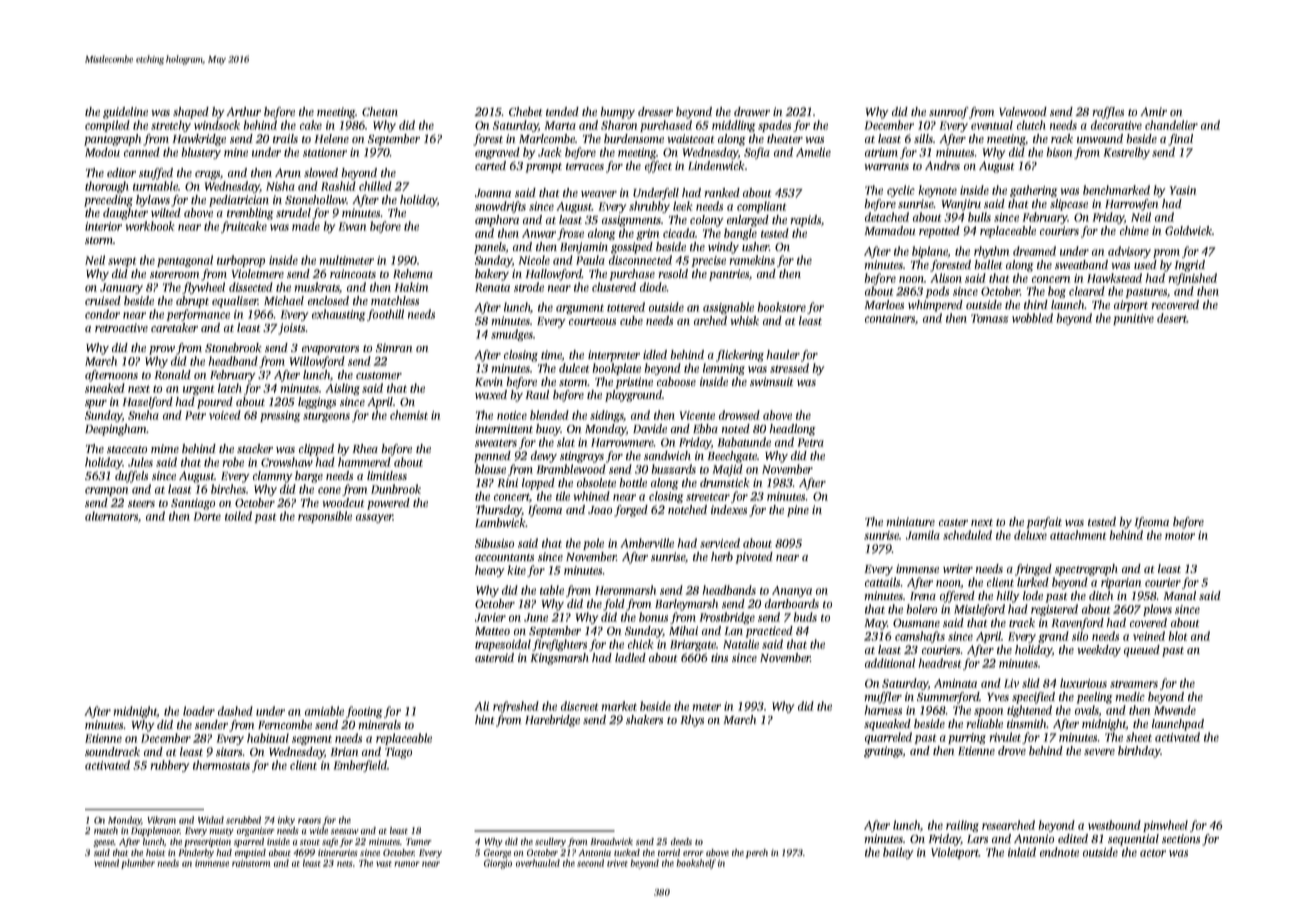  I want to click on responsible, so click(325, 517).
